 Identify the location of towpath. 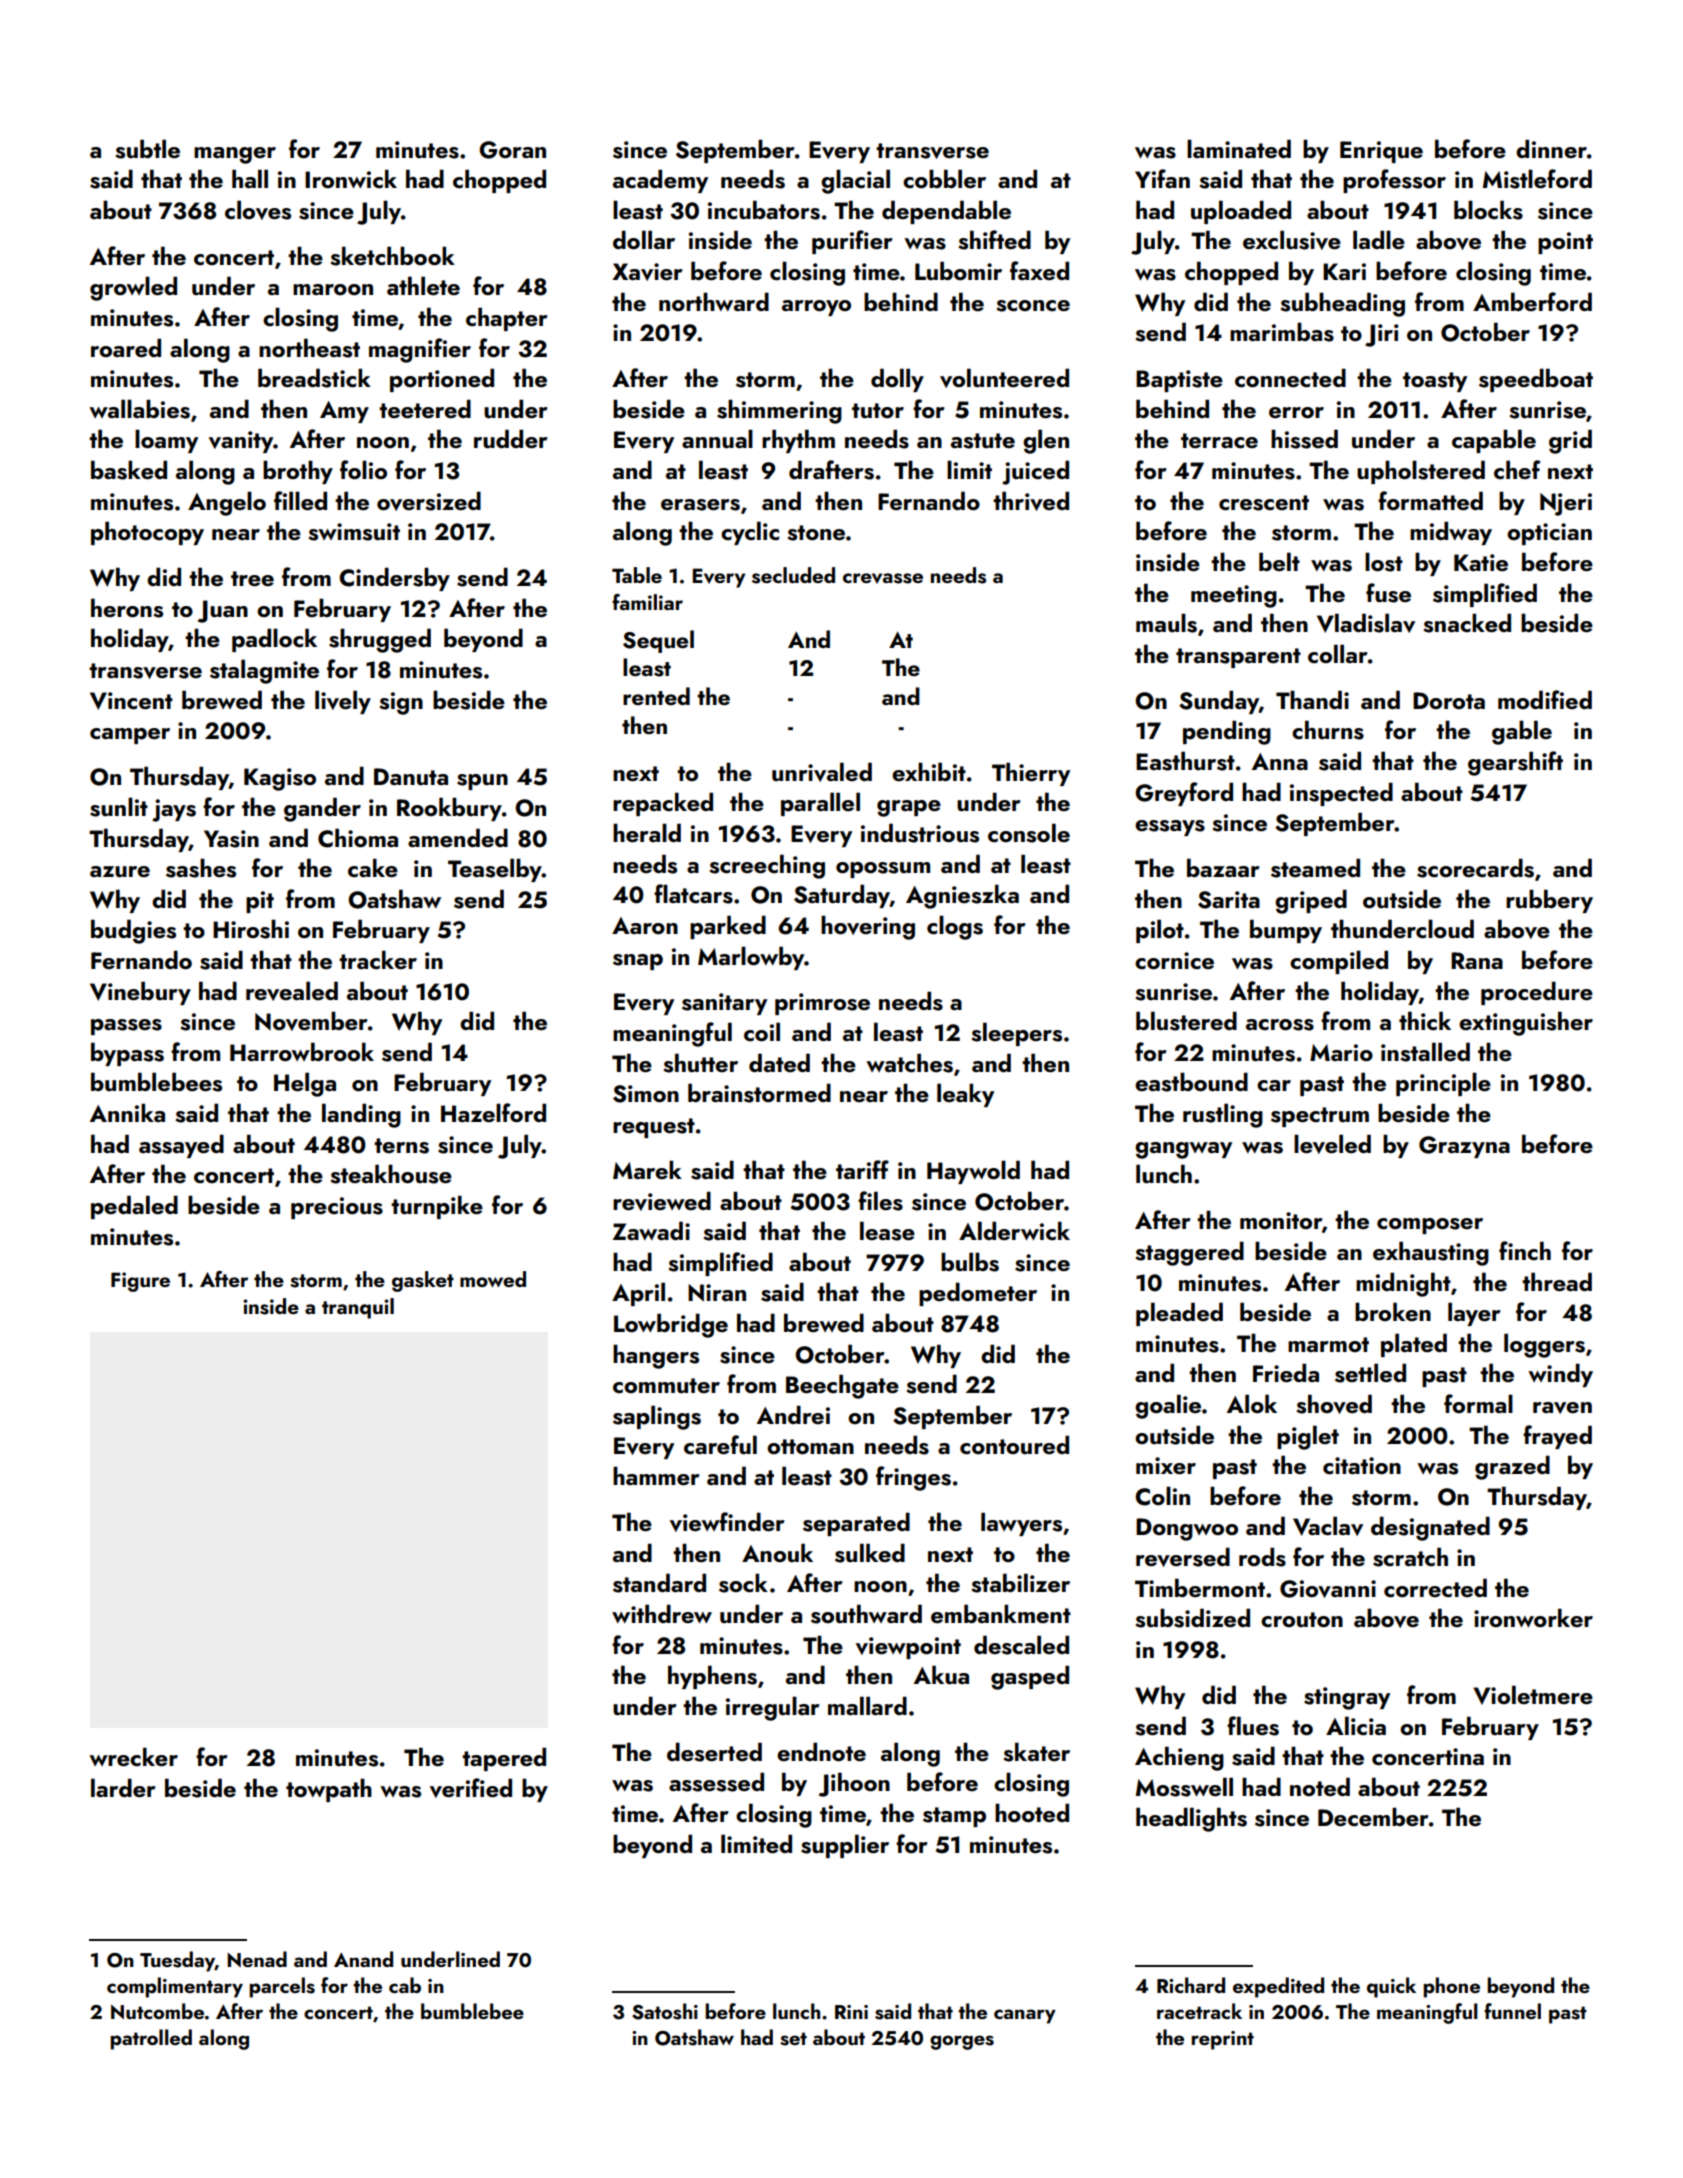
(329, 1790).
